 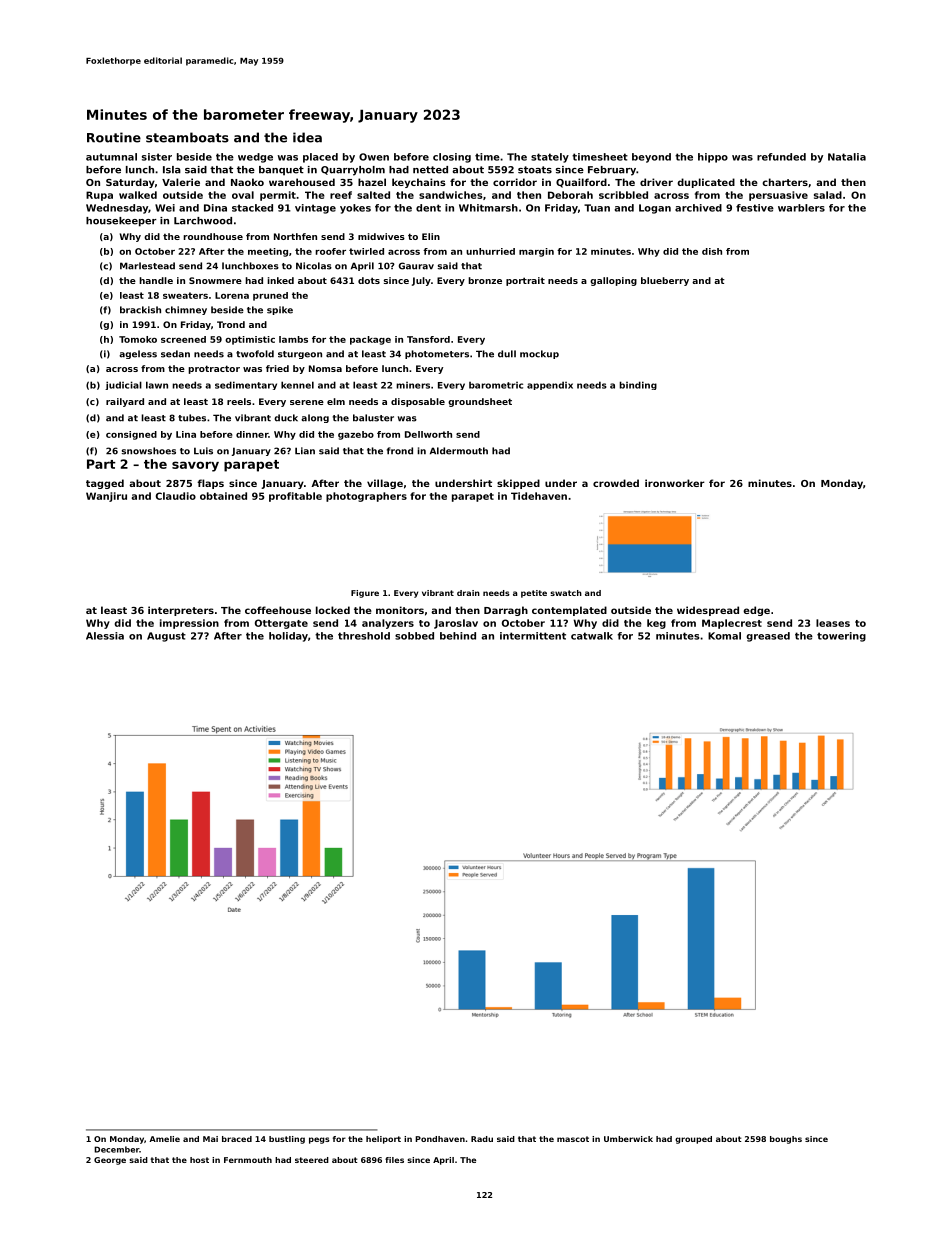 I want to click on holiday, so click(x=288, y=637).
